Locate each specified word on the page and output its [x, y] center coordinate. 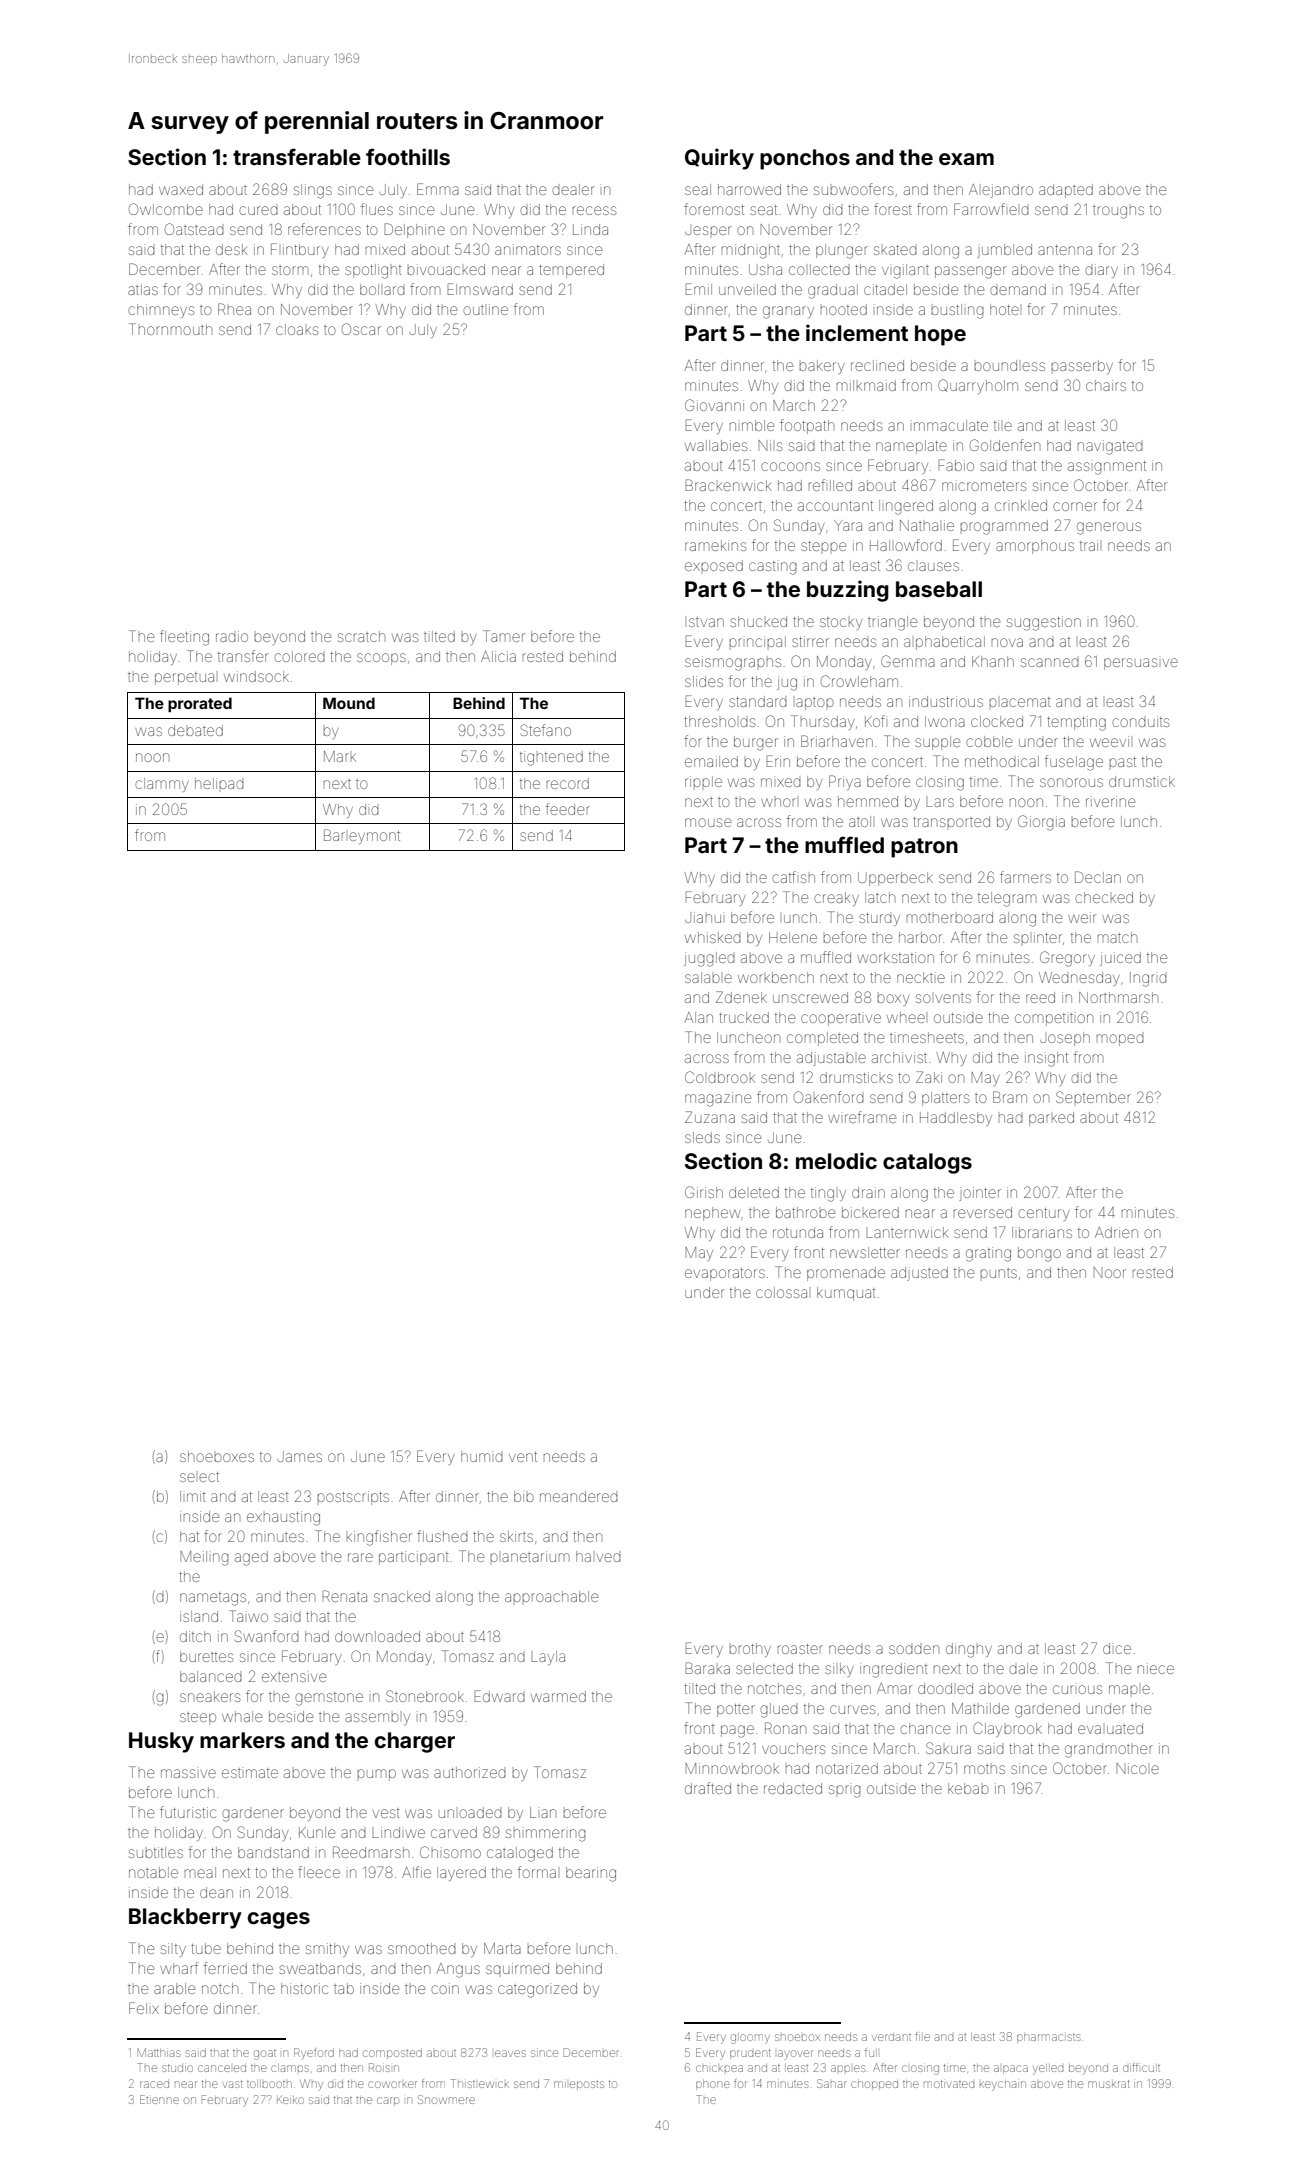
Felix [144, 2008]
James [299, 1456]
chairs [1106, 385]
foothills [408, 156]
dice [1117, 1648]
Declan [1098, 877]
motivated [949, 2084]
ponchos [805, 159]
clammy [162, 785]
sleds [702, 1137]
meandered [579, 1496]
